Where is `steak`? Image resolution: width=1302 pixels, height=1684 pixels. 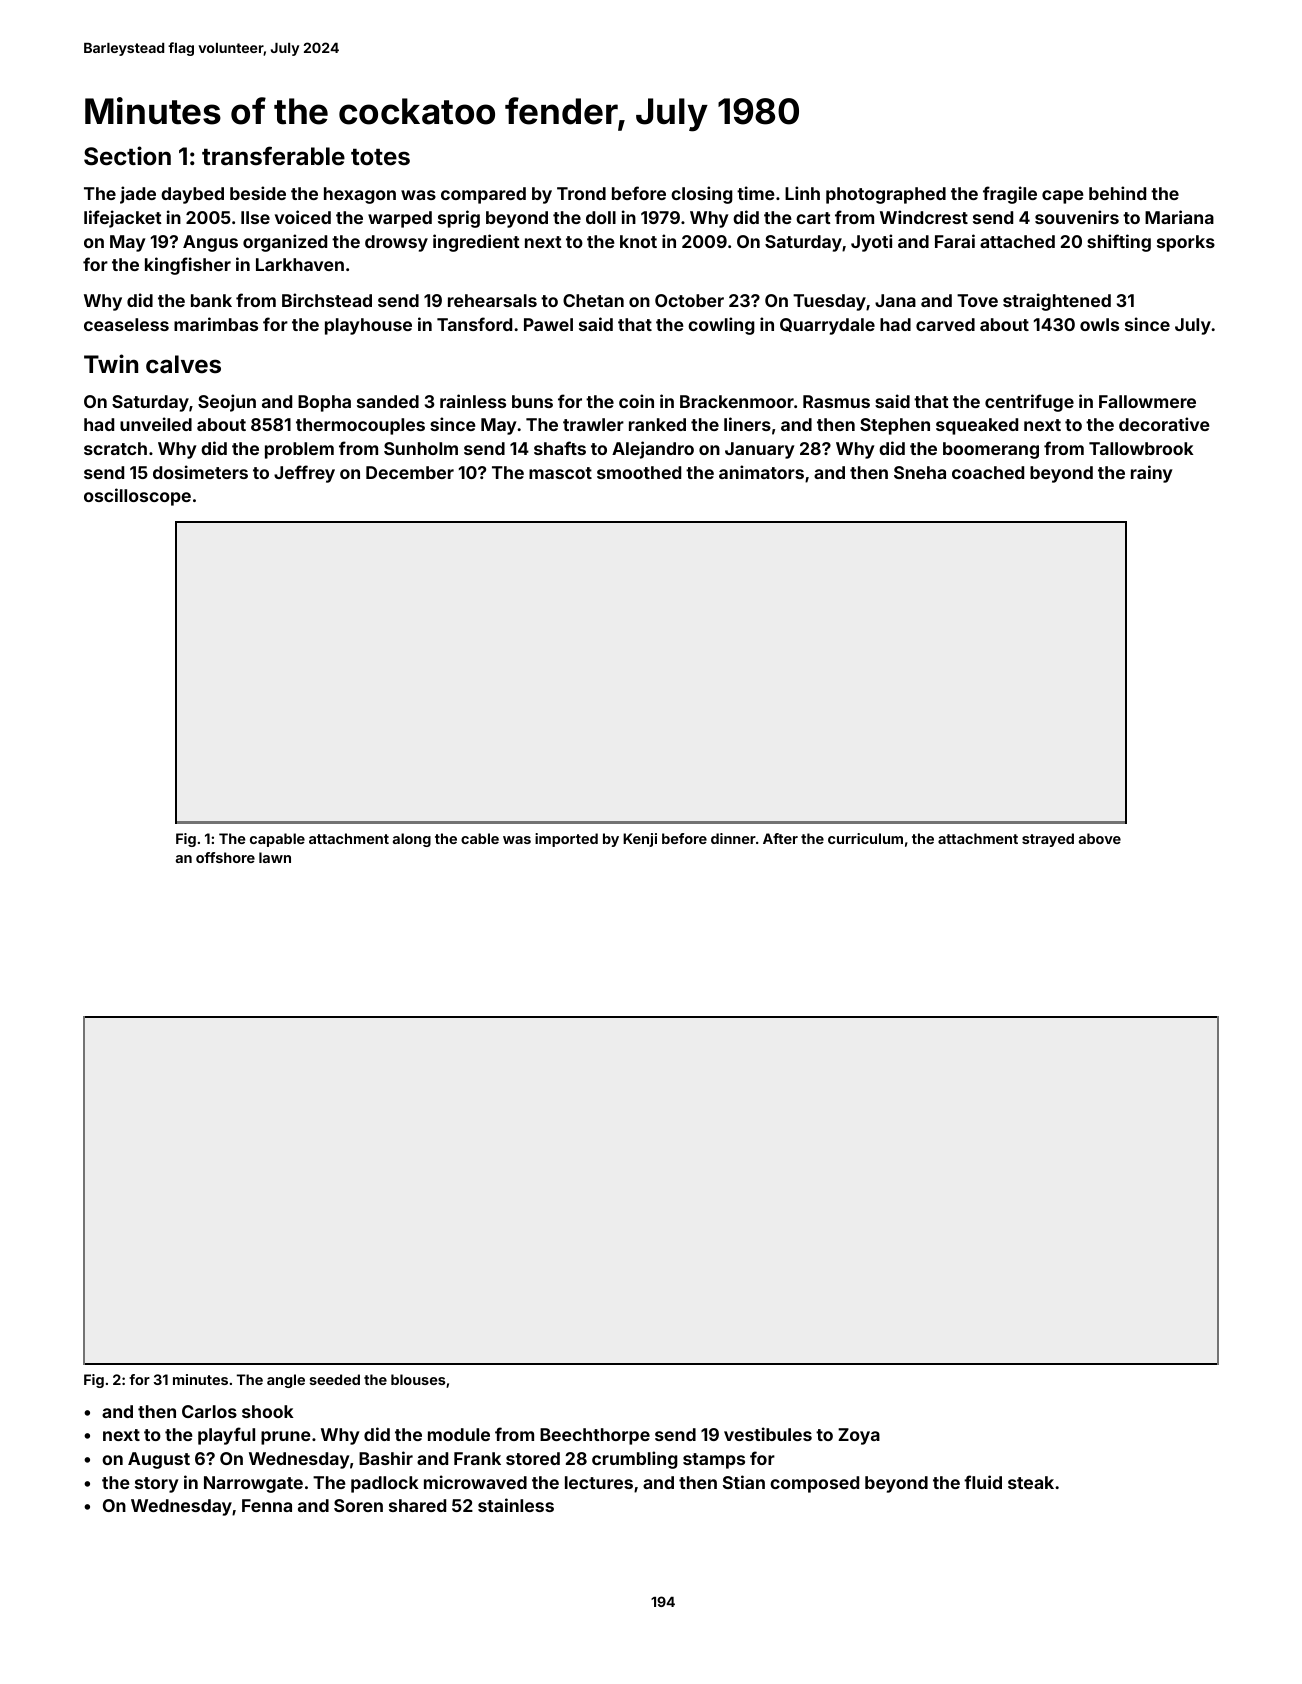 steak is located at coordinates (1031, 1482).
